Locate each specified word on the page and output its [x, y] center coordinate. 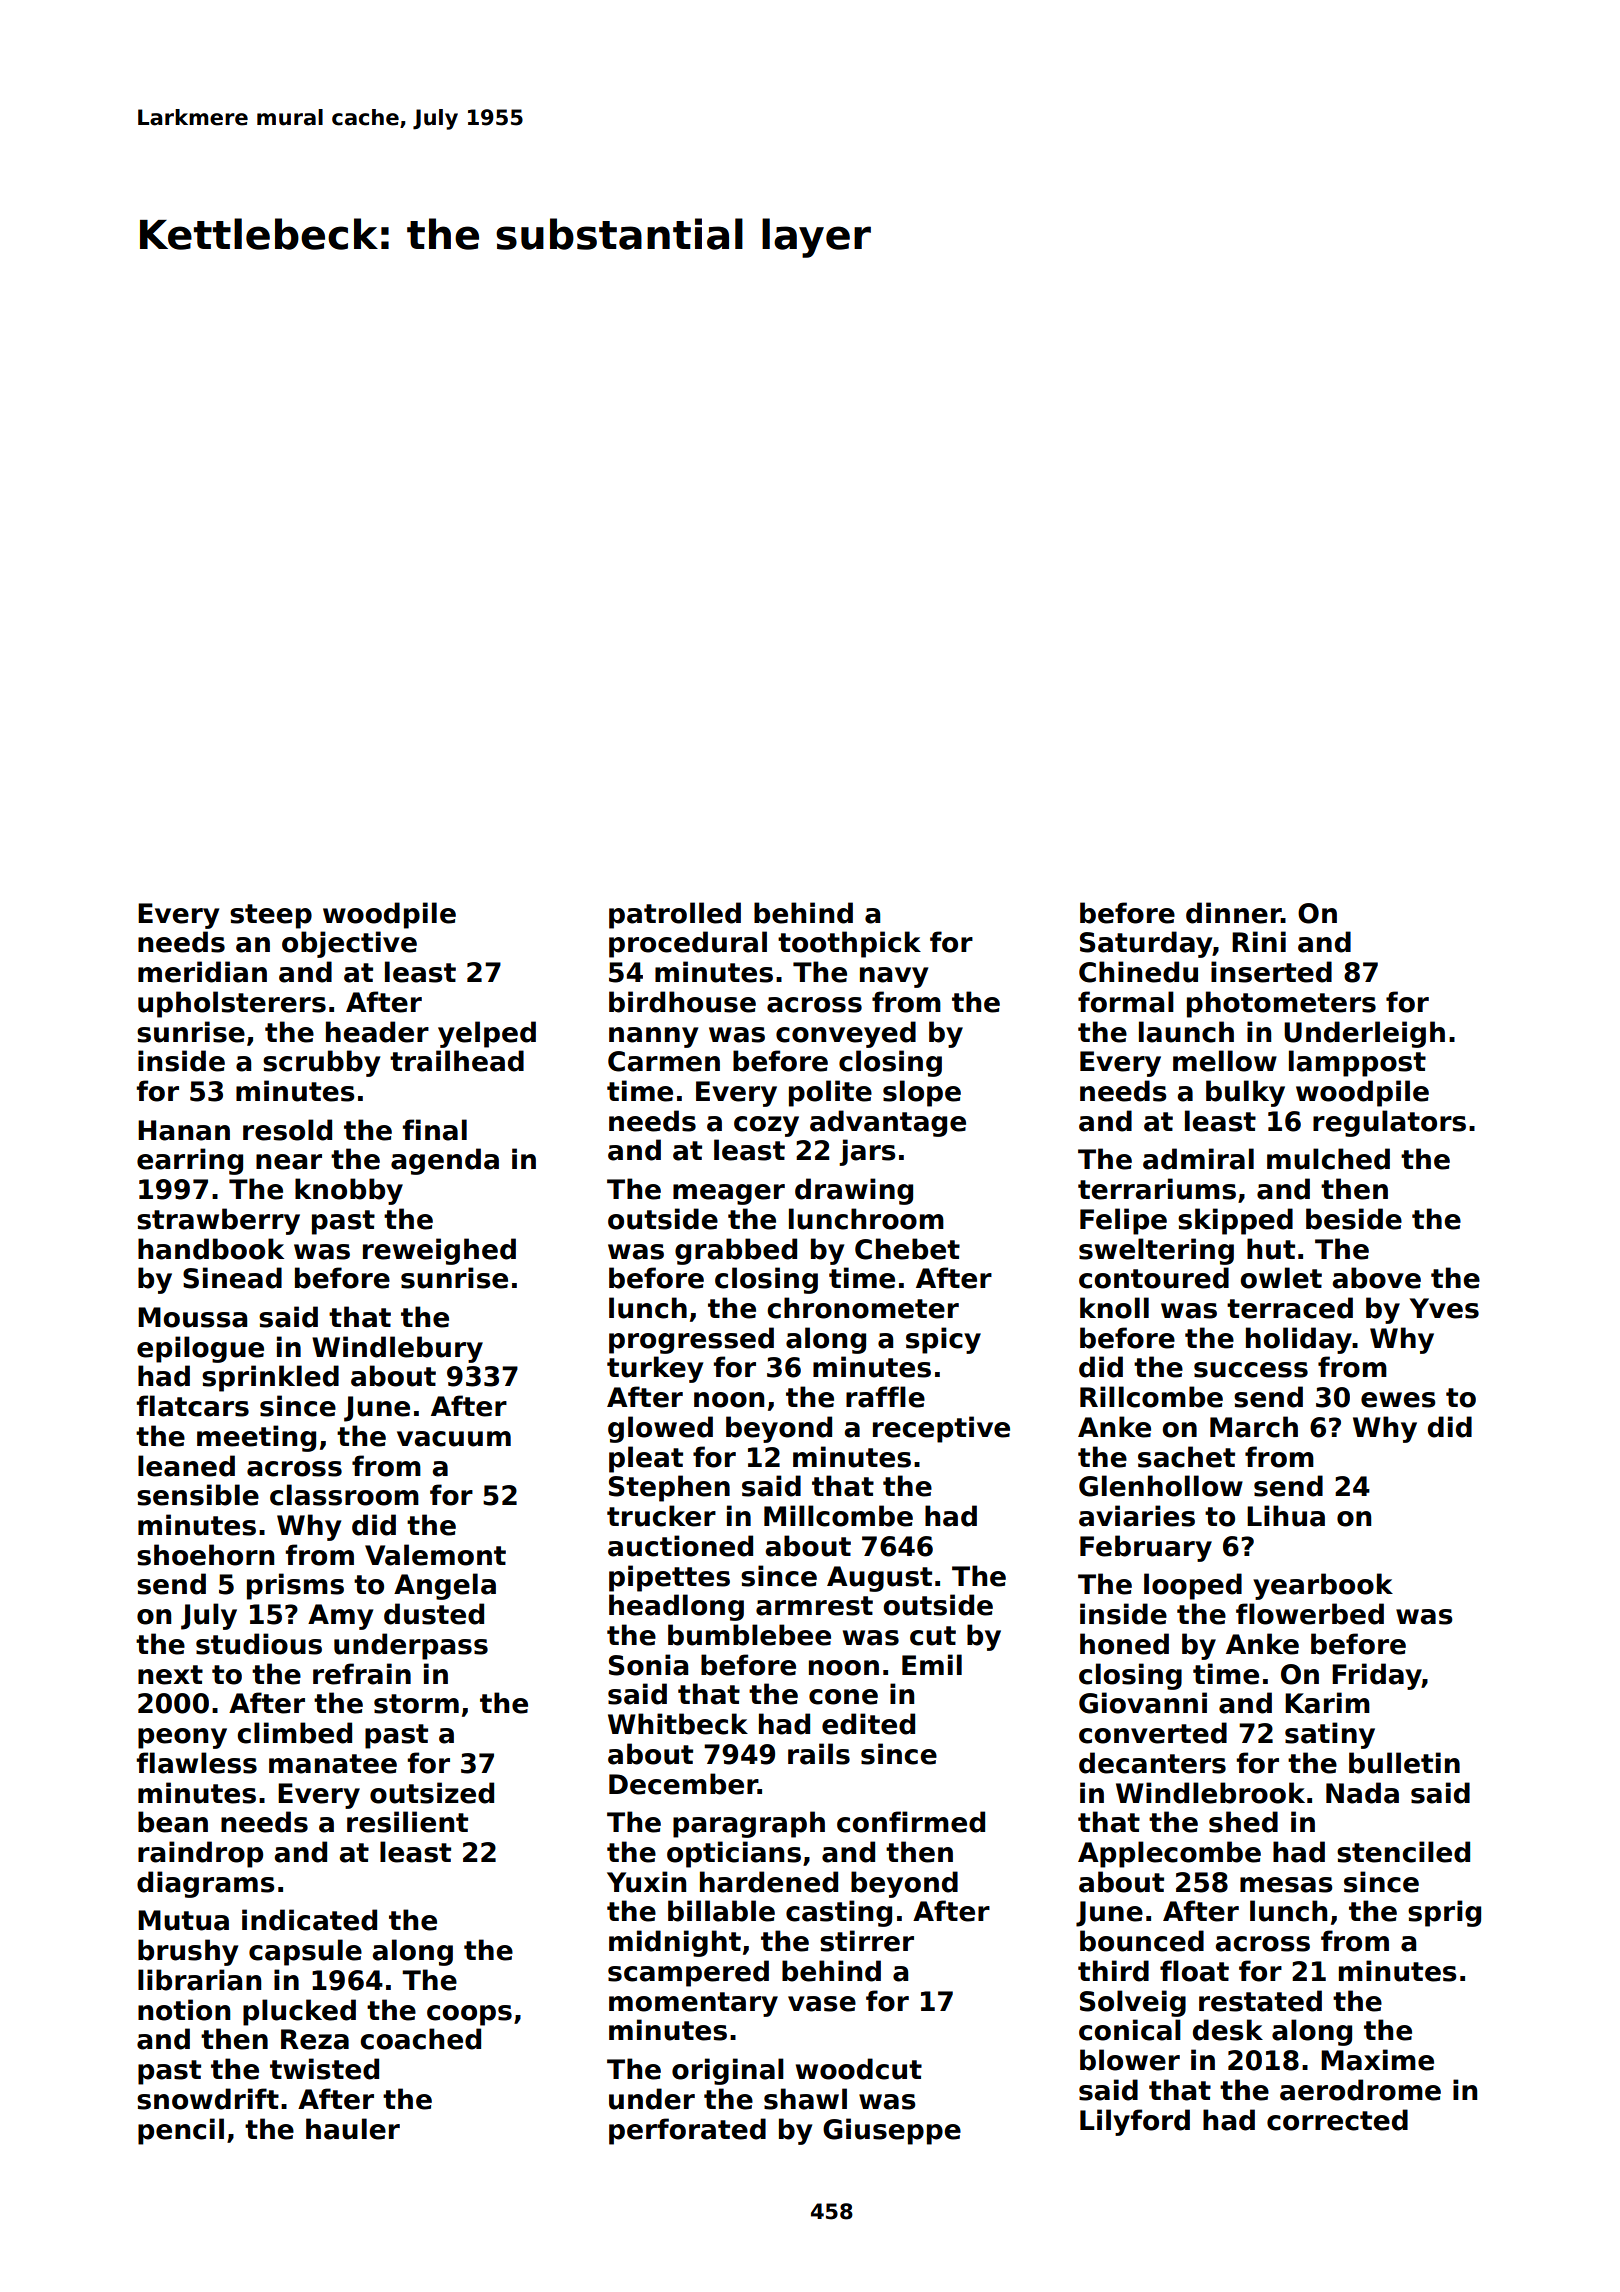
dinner [1233, 913]
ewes [1398, 1400]
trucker [661, 1516]
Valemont [435, 1555]
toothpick [849, 944]
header [377, 1032]
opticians [734, 1854]
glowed [660, 1429]
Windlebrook [1210, 1793]
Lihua [1286, 1516]
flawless [196, 1763]
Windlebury [397, 1349]
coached [420, 2039]
